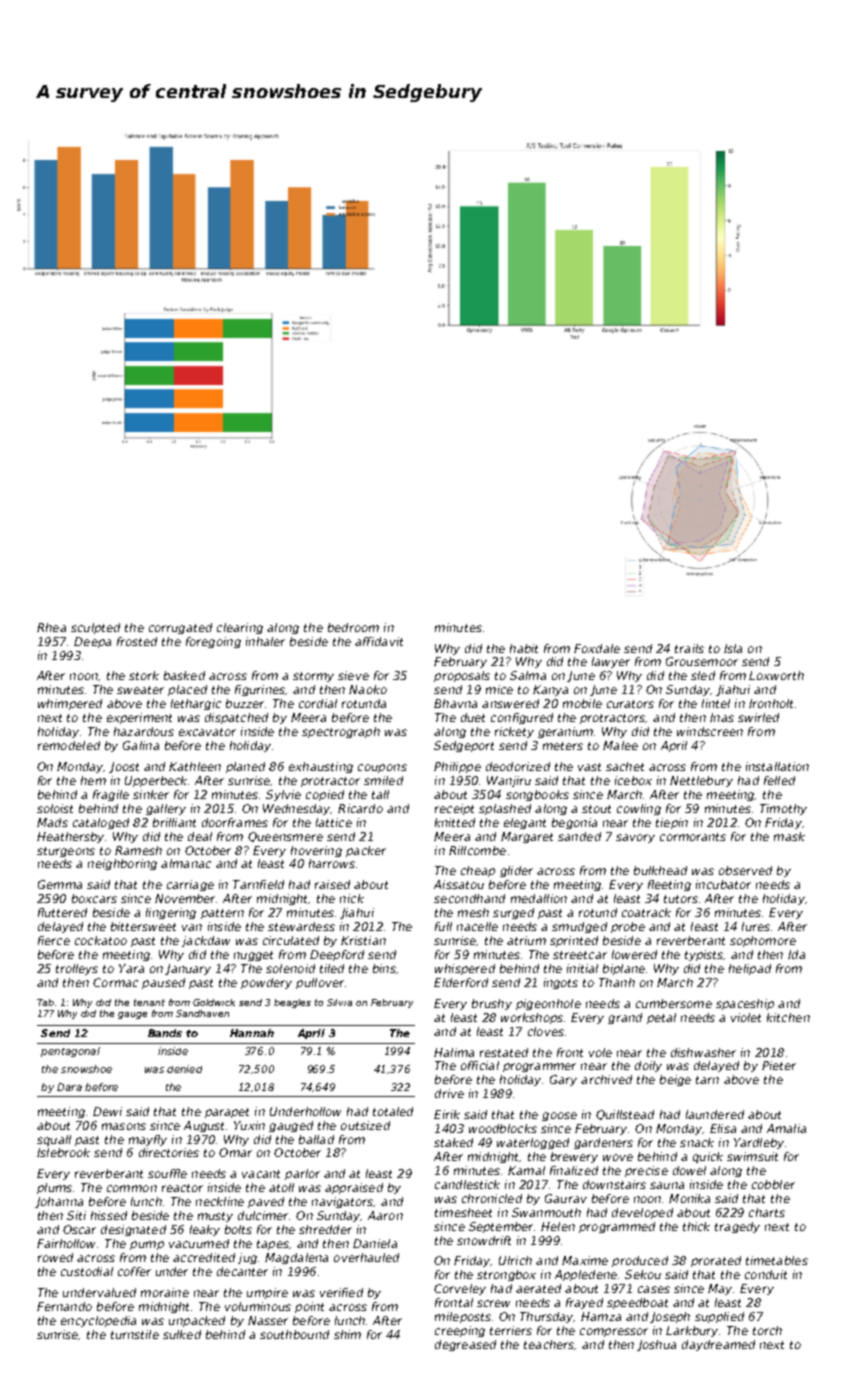 The image size is (849, 1400). I want to click on daydreamed, so click(718, 1345).
